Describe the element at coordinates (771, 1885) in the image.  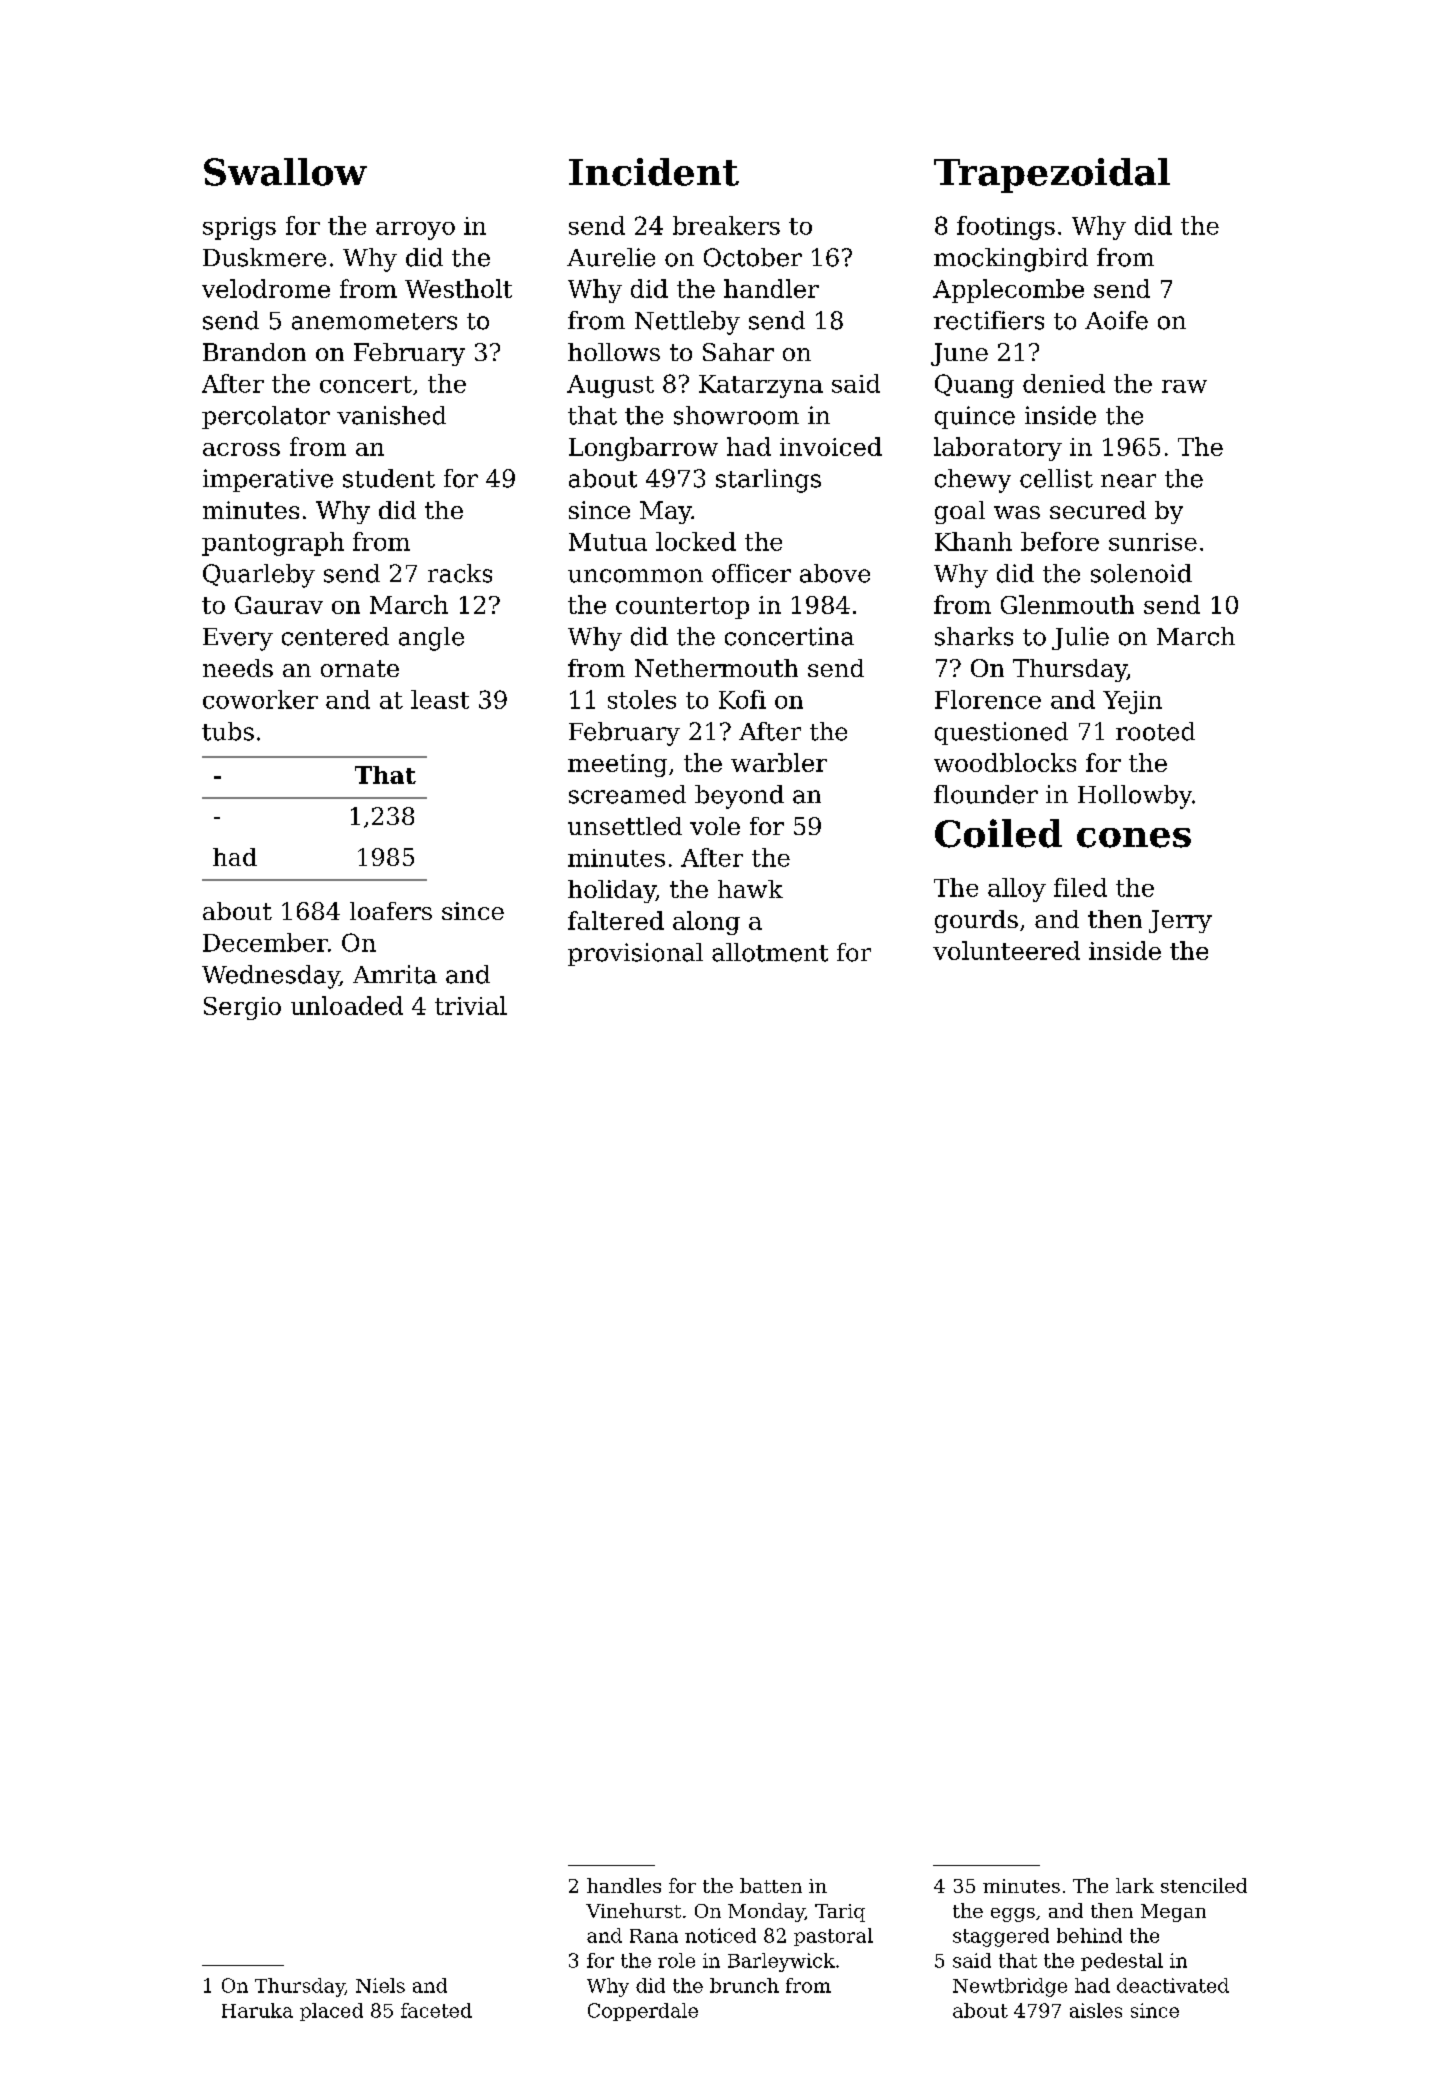
I see `batten` at that location.
